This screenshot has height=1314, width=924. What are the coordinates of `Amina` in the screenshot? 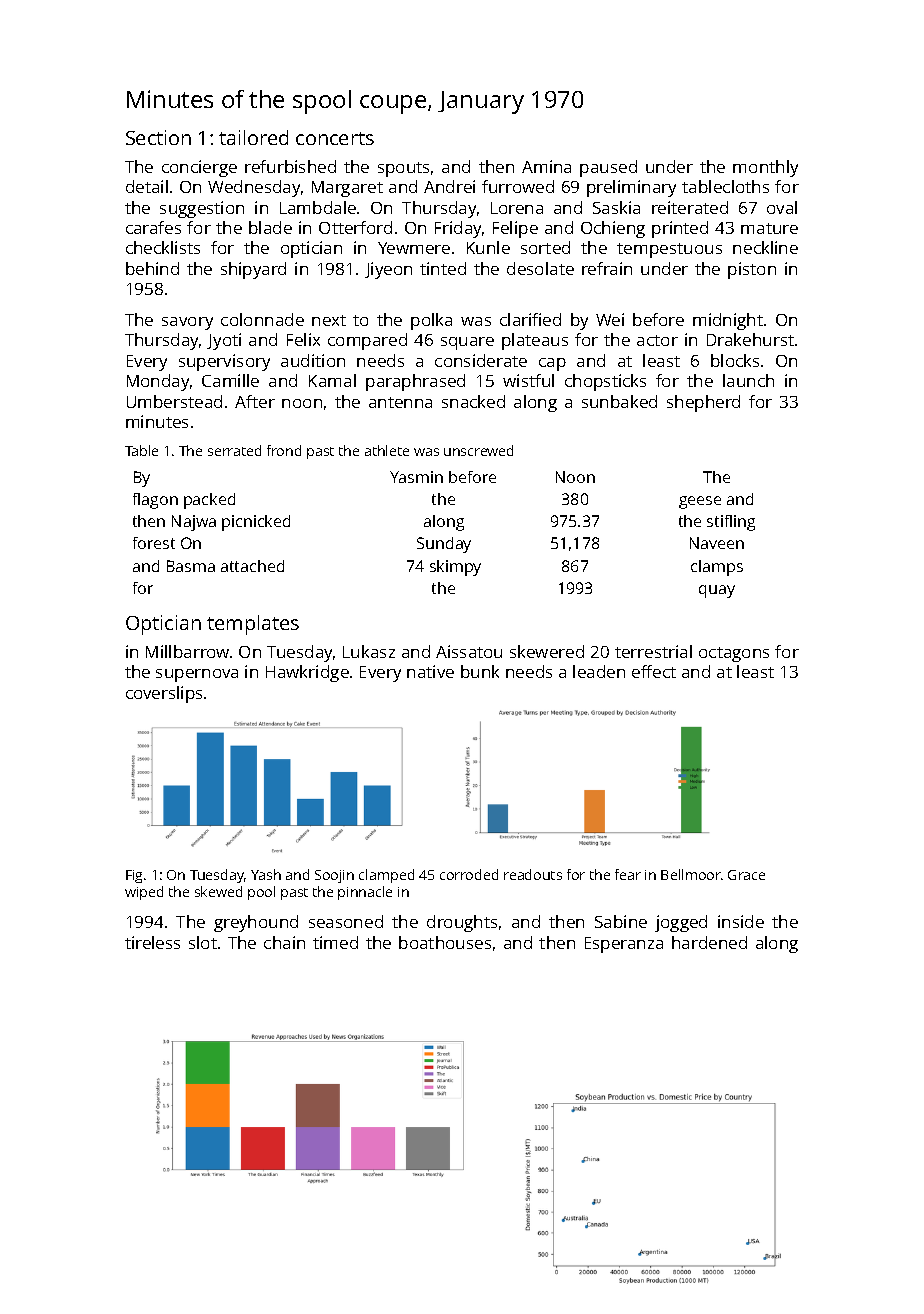 It's located at (546, 166).
